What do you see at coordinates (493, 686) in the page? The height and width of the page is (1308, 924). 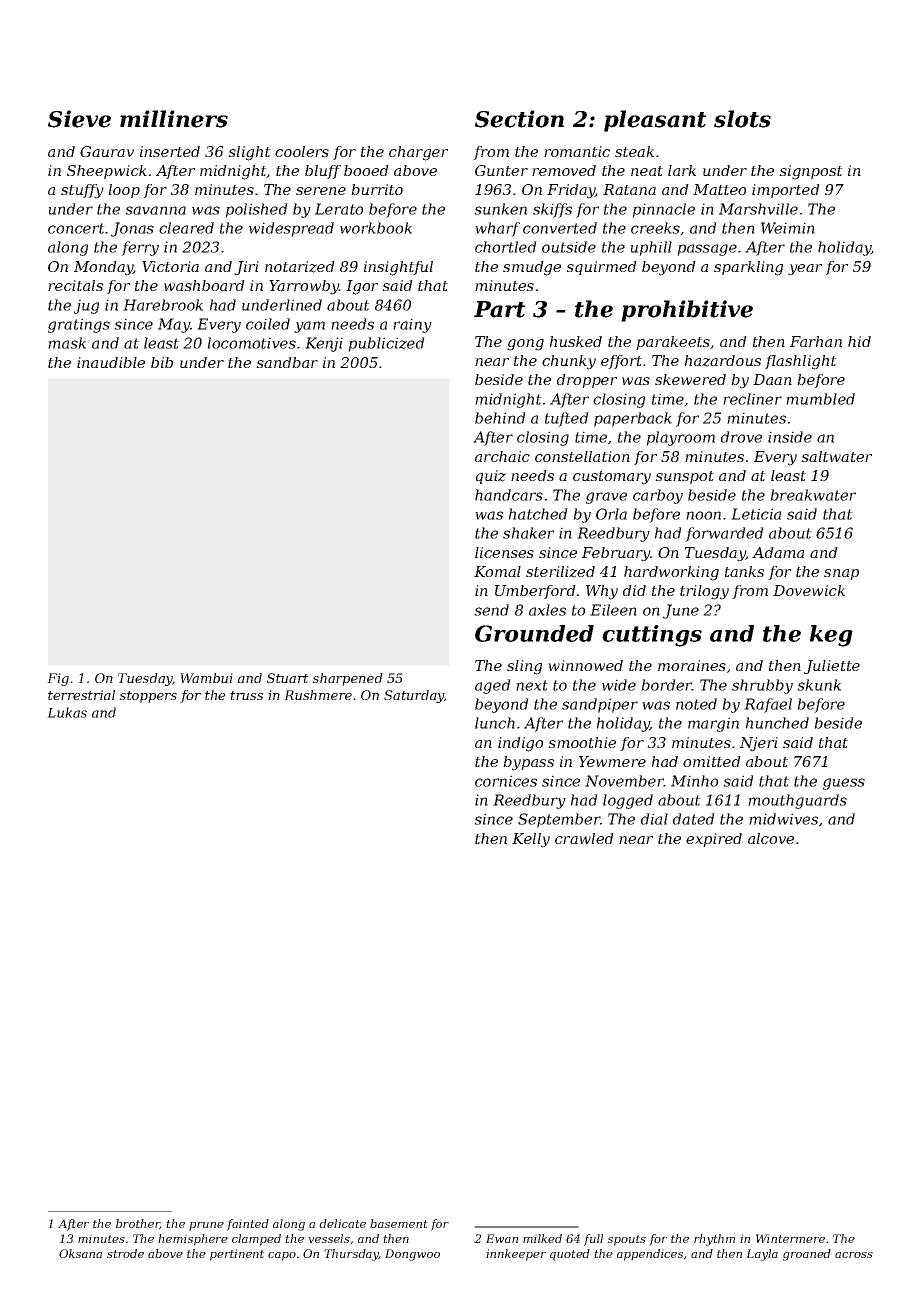 I see `aged` at bounding box center [493, 686].
